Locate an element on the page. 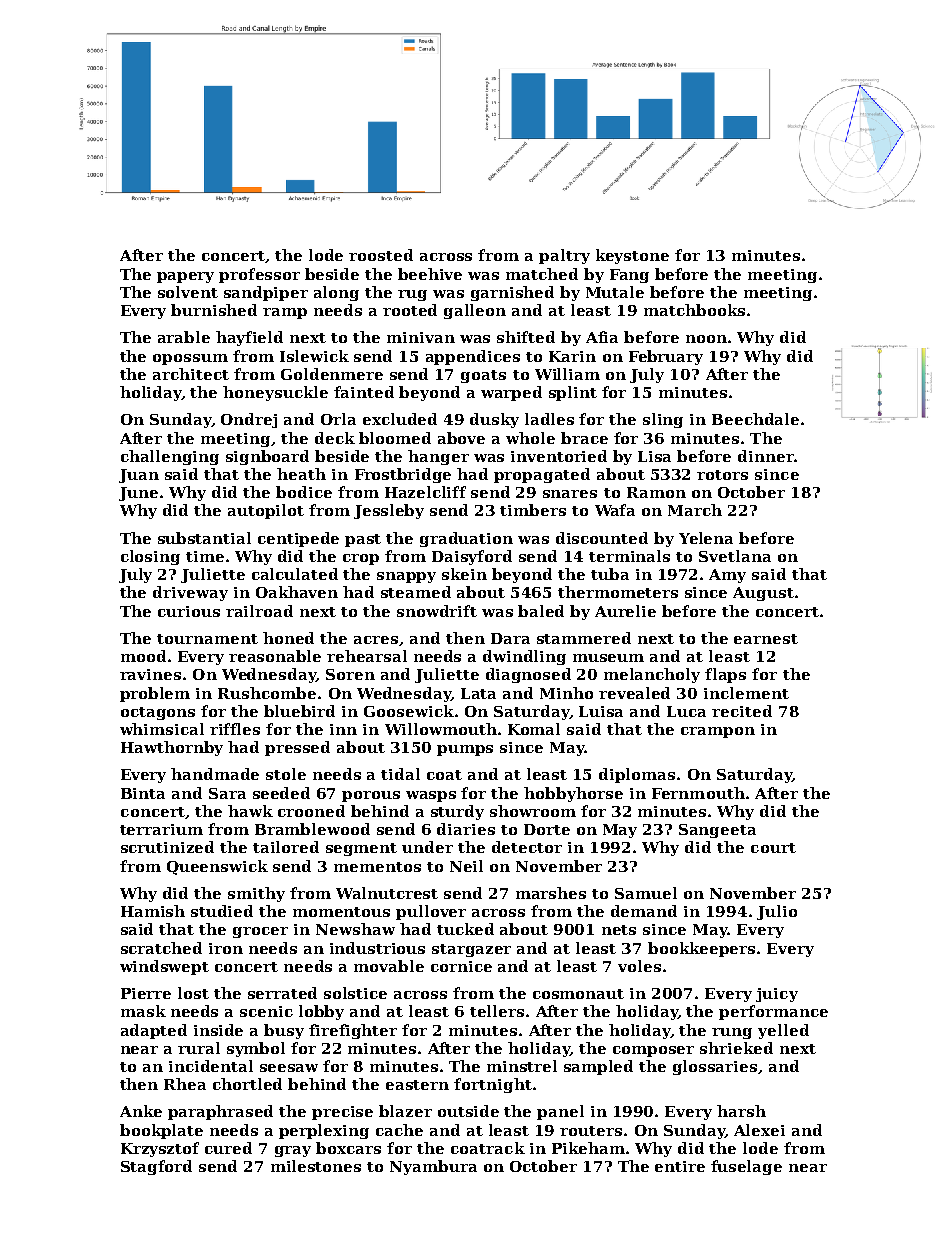 The height and width of the document is (1233, 952). scrutinized is located at coordinates (167, 847).
